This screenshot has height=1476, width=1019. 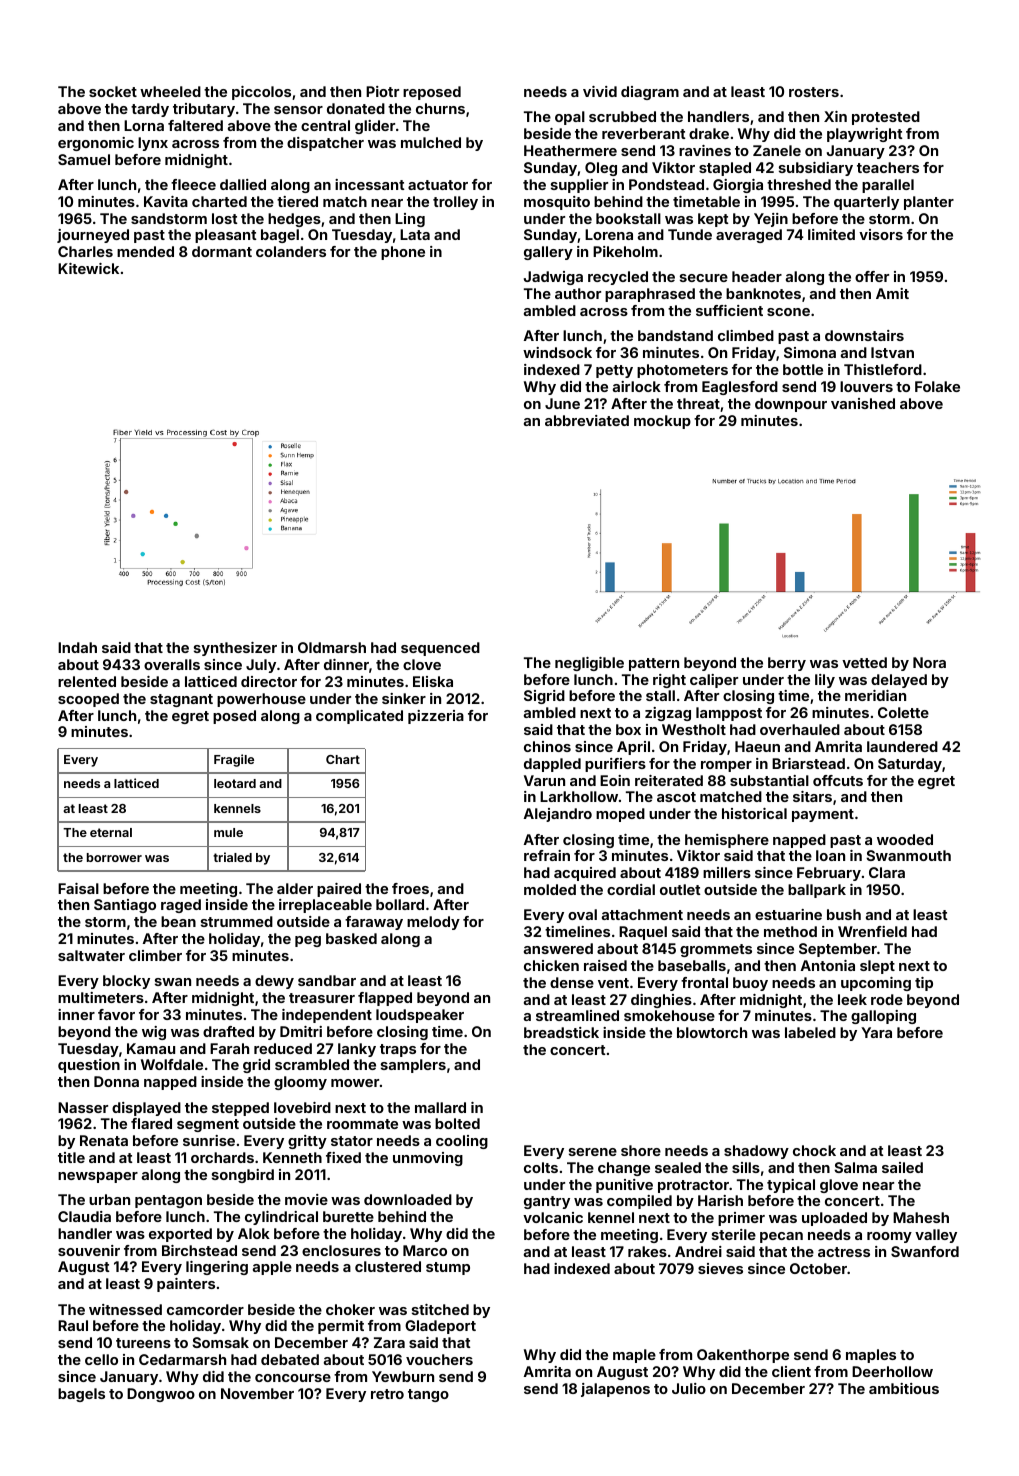 What do you see at coordinates (161, 1395) in the screenshot?
I see `Dongwoo` at bounding box center [161, 1395].
